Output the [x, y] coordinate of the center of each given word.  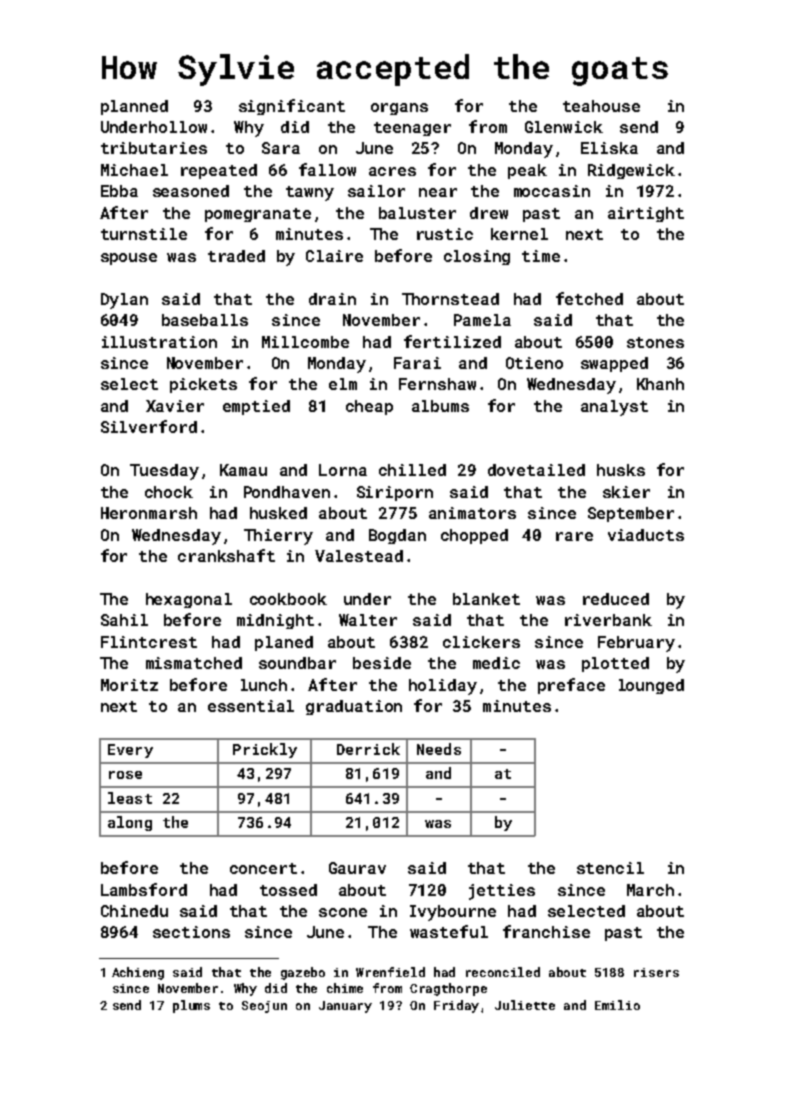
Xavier [175, 406]
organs [399, 109]
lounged [651, 686]
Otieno [534, 363]
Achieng [138, 973]
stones [655, 342]
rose [125, 775]
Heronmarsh [149, 513]
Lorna [343, 470]
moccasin [552, 191]
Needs [439, 749]
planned [134, 107]
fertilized [452, 341]
